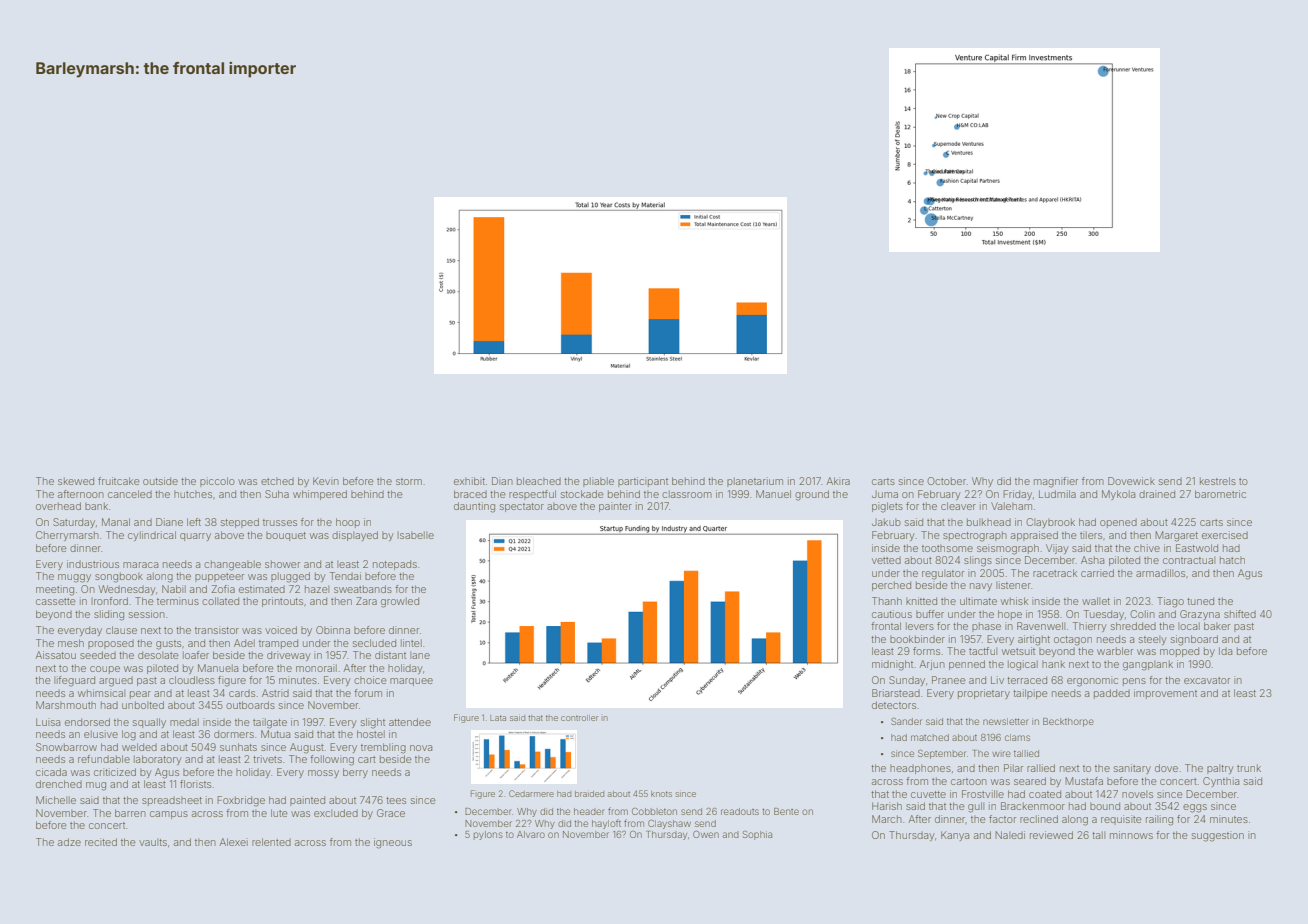  What do you see at coordinates (892, 665) in the image?
I see `midnight` at bounding box center [892, 665].
